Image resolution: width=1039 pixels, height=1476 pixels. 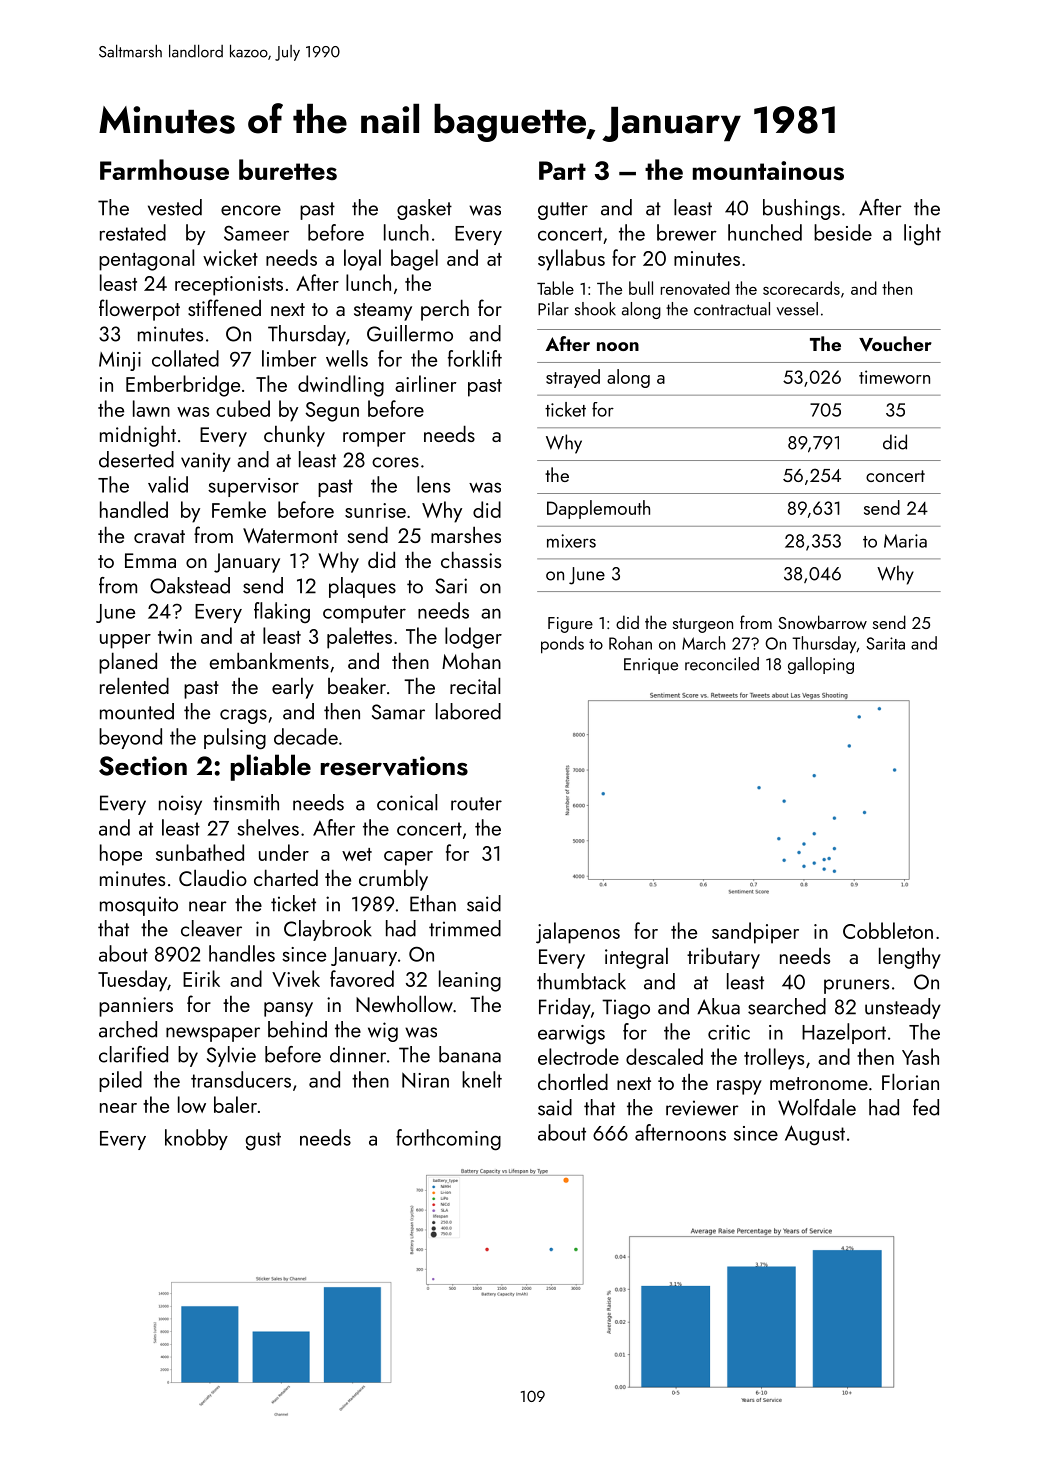 What do you see at coordinates (288, 169) in the screenshot?
I see `burettes` at bounding box center [288, 169].
